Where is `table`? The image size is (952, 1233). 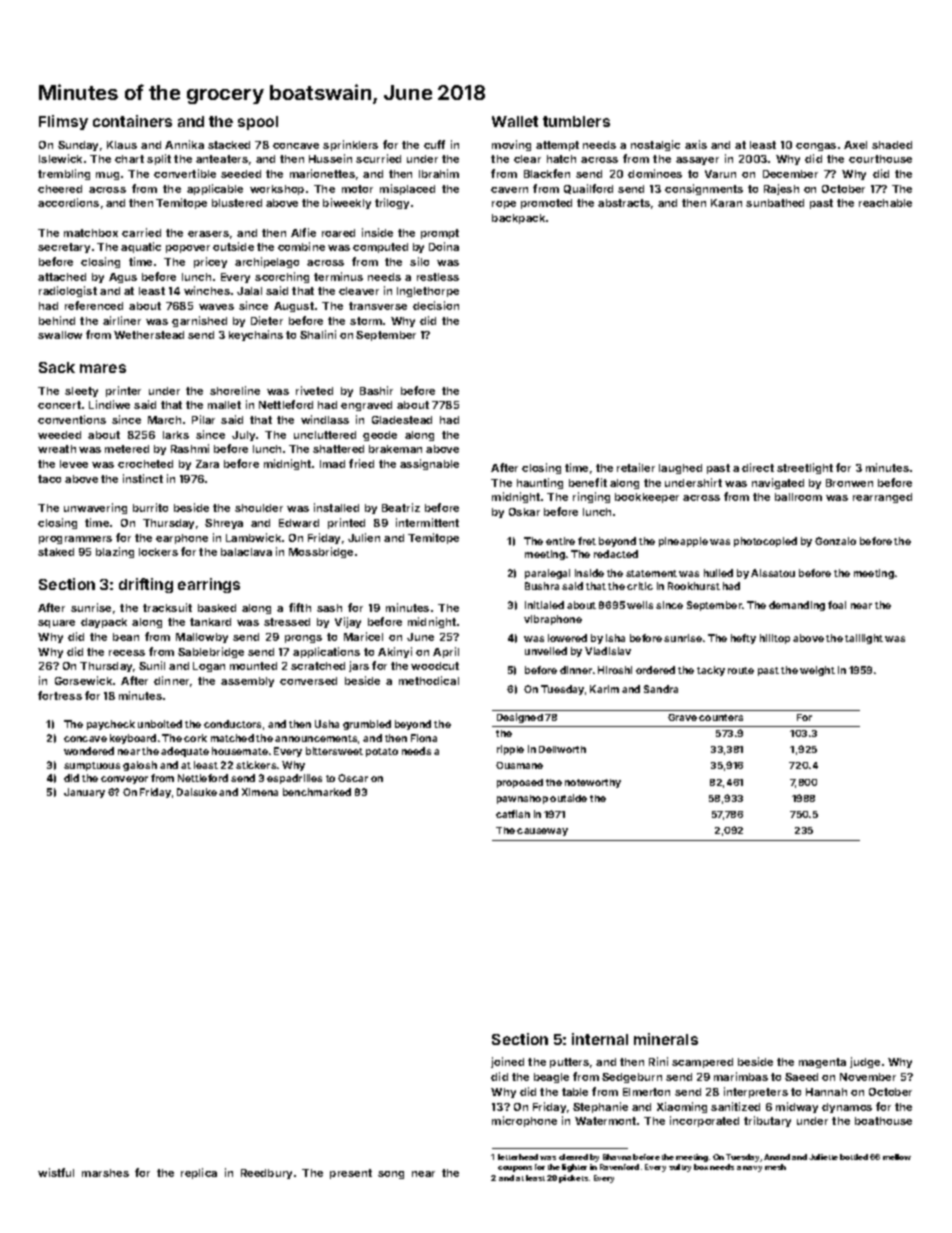 table is located at coordinates (575, 1092).
